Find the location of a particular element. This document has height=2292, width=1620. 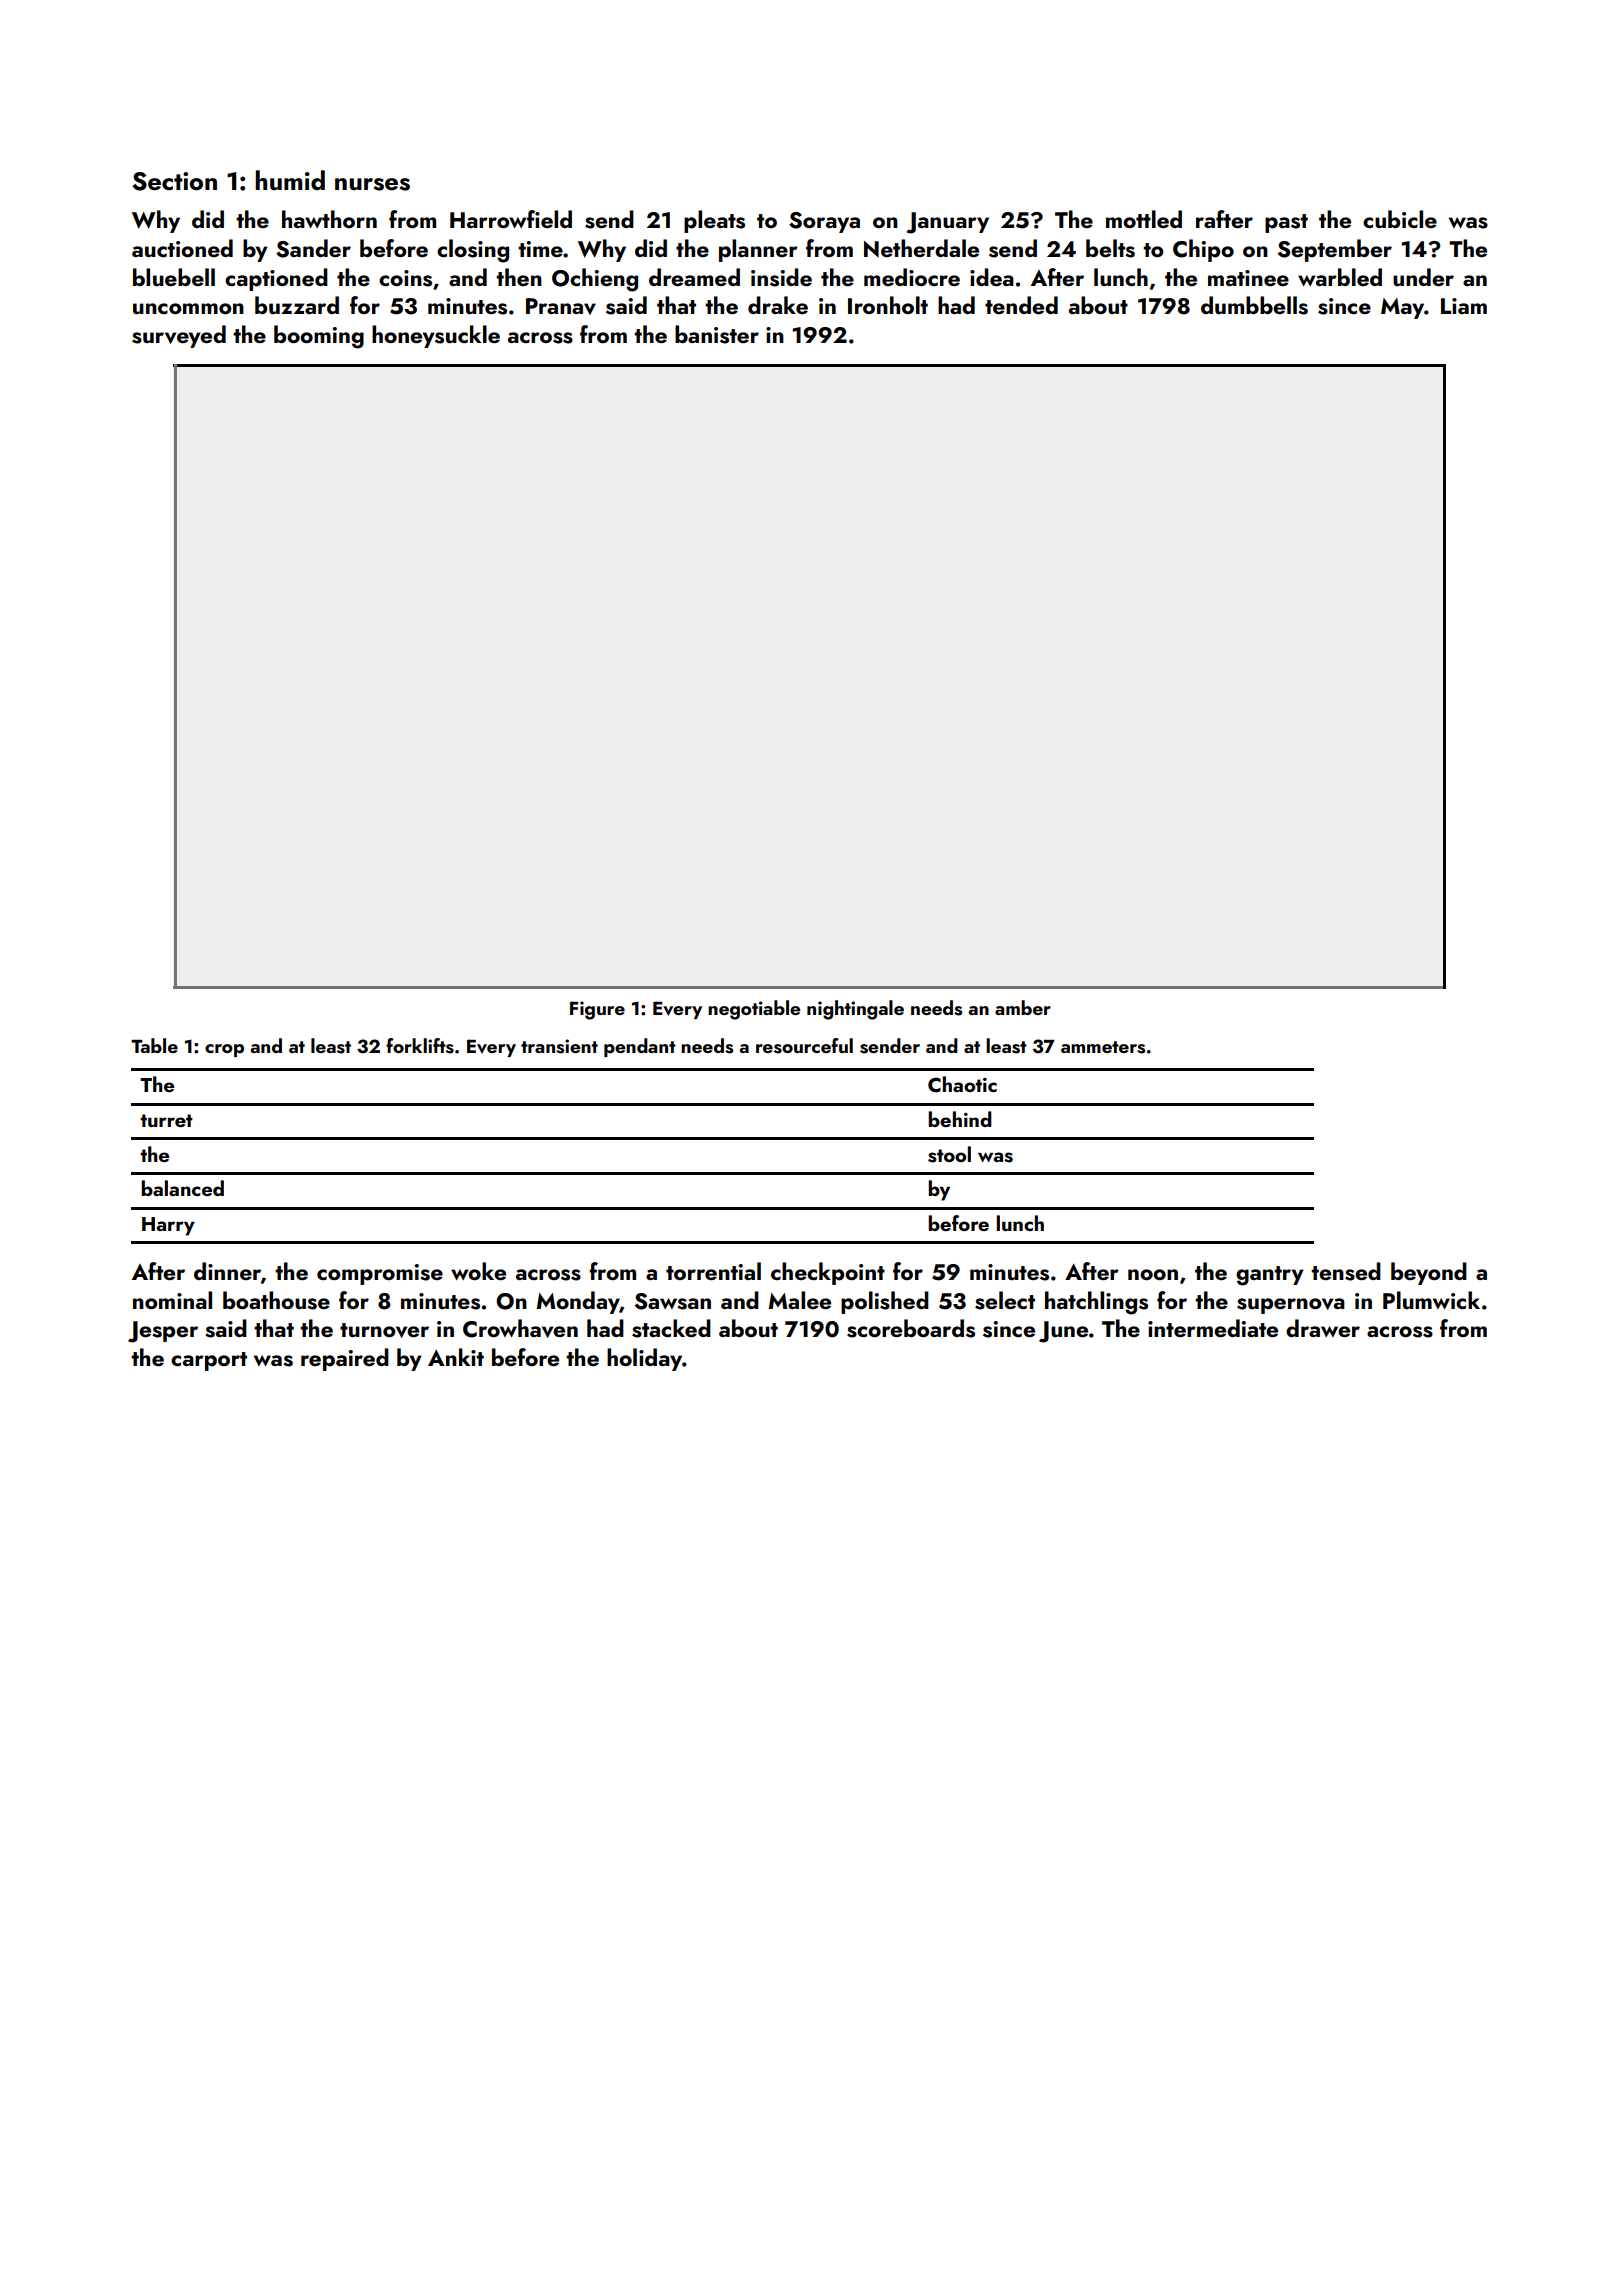

booming is located at coordinates (319, 337).
